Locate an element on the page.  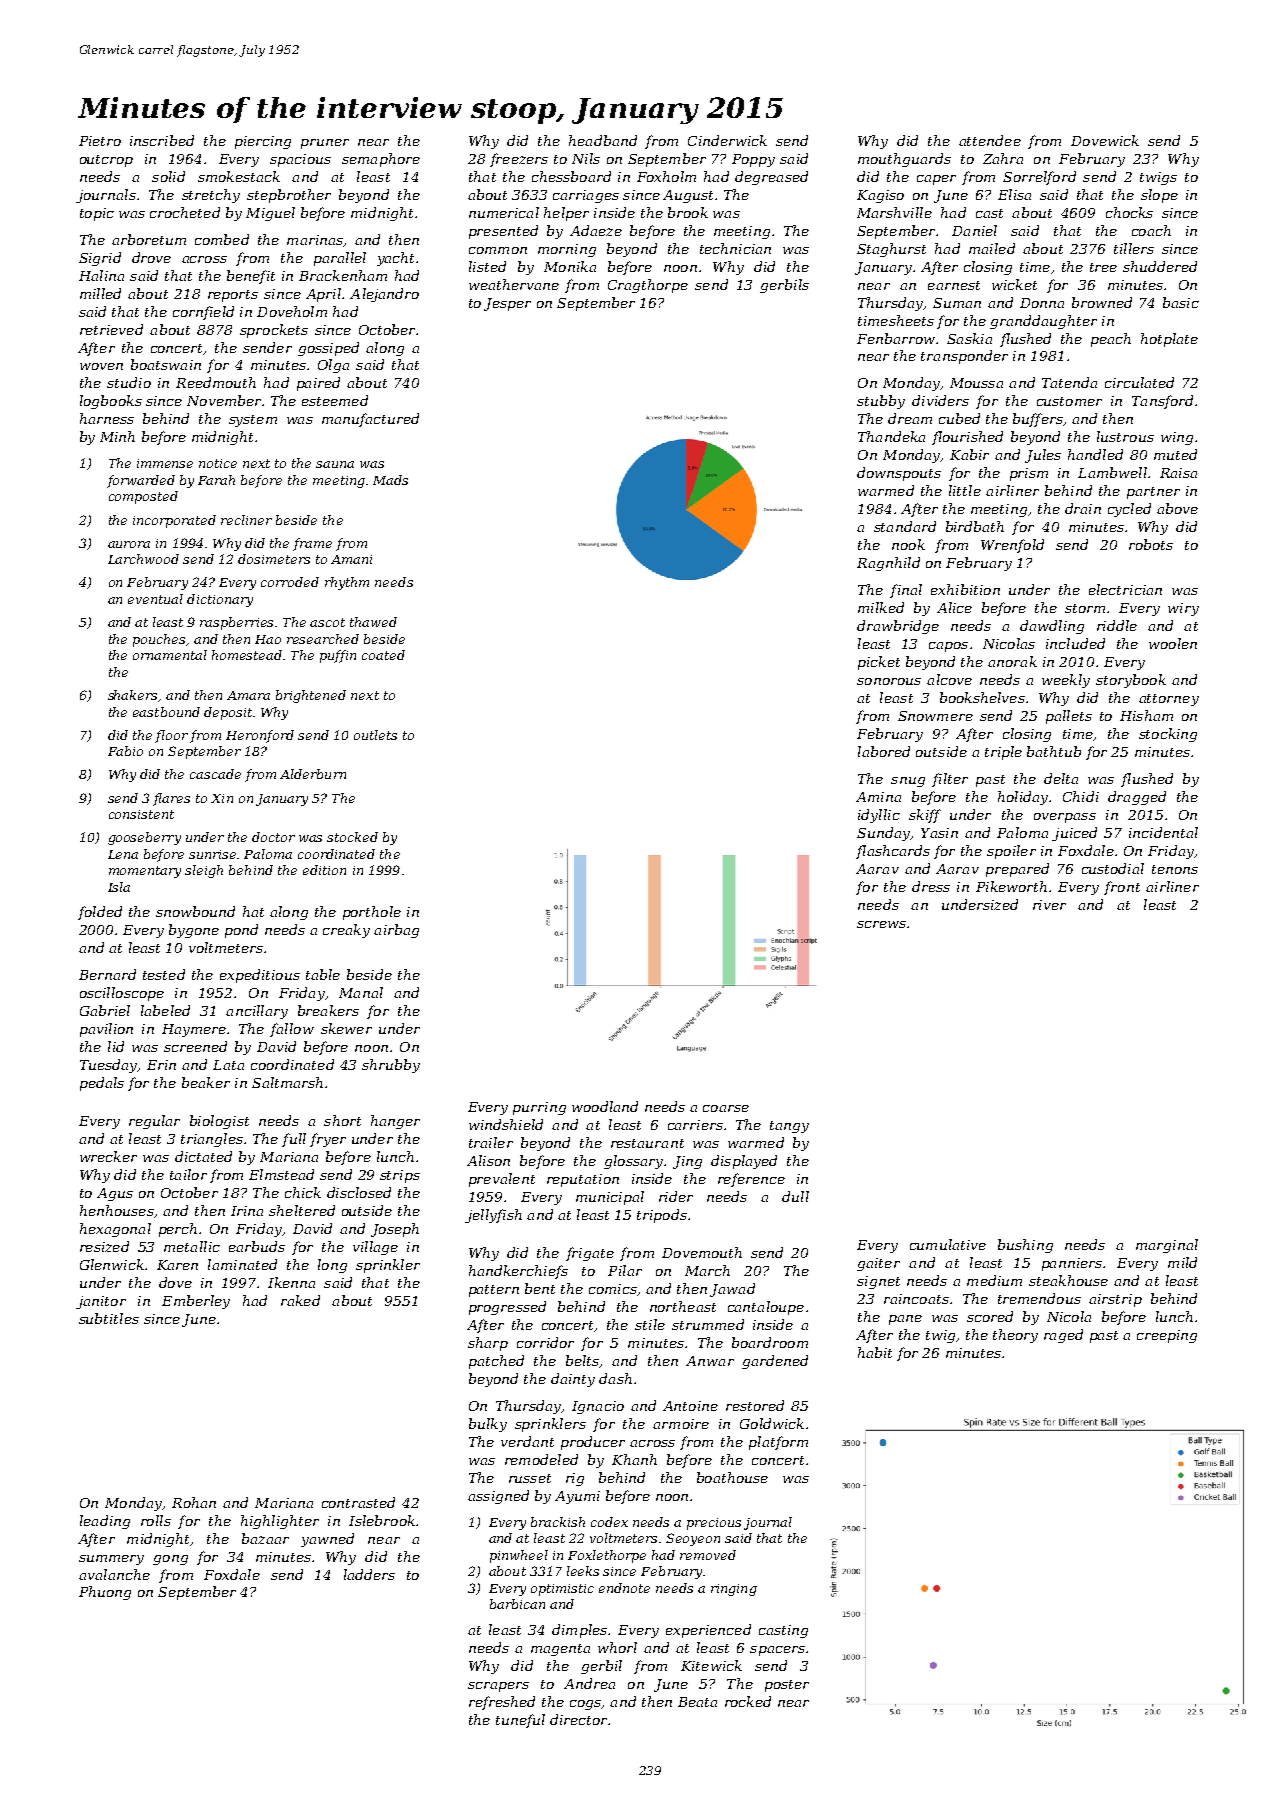
picket is located at coordinates (879, 663).
